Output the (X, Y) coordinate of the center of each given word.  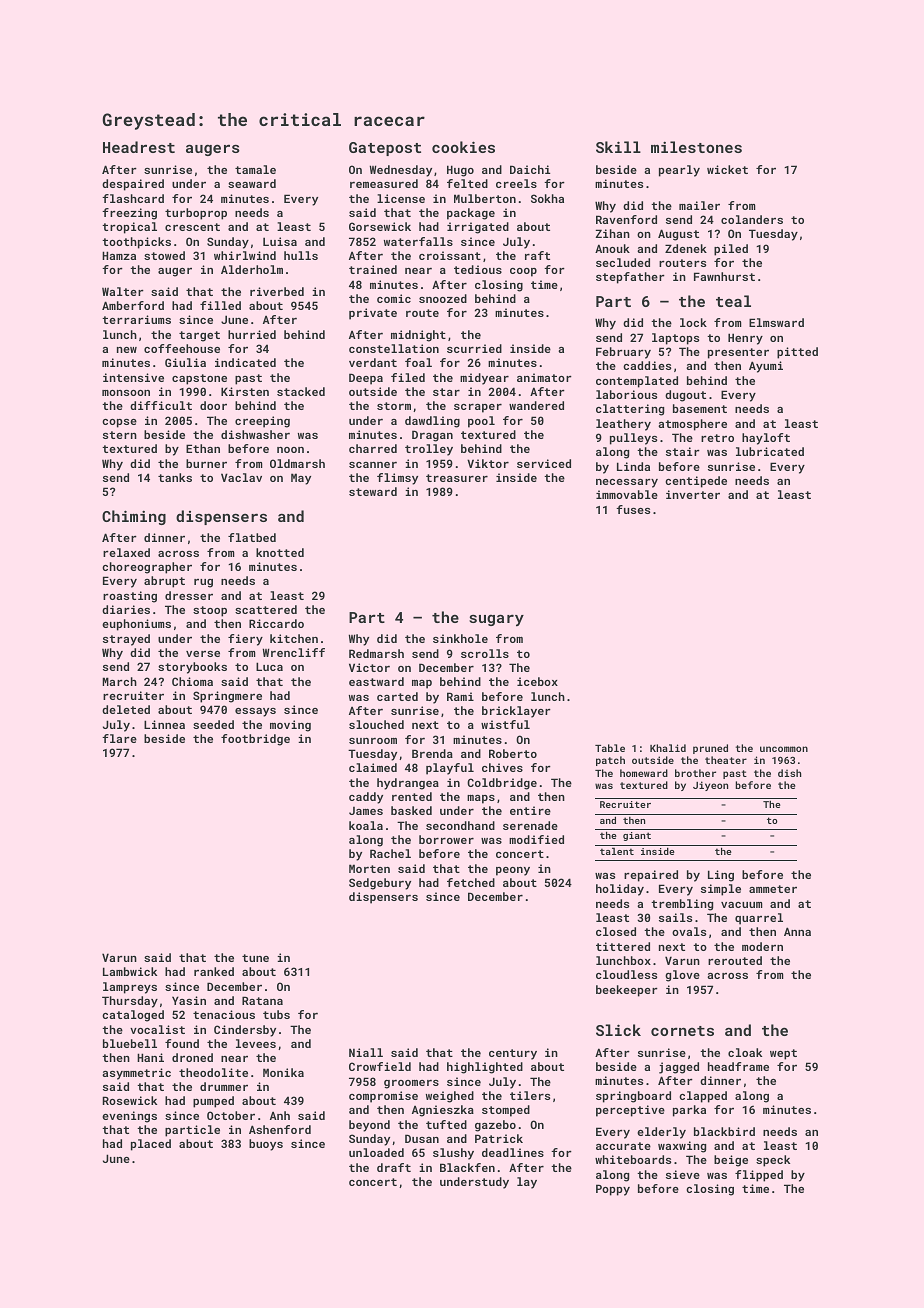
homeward (644, 773)
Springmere (227, 697)
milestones (696, 147)
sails (675, 917)
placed (151, 1145)
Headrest (139, 147)
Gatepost (385, 149)
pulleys (633, 439)
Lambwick (130, 971)
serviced (544, 463)
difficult (161, 405)
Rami (460, 696)
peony (513, 871)
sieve (683, 1174)
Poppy (613, 1190)
